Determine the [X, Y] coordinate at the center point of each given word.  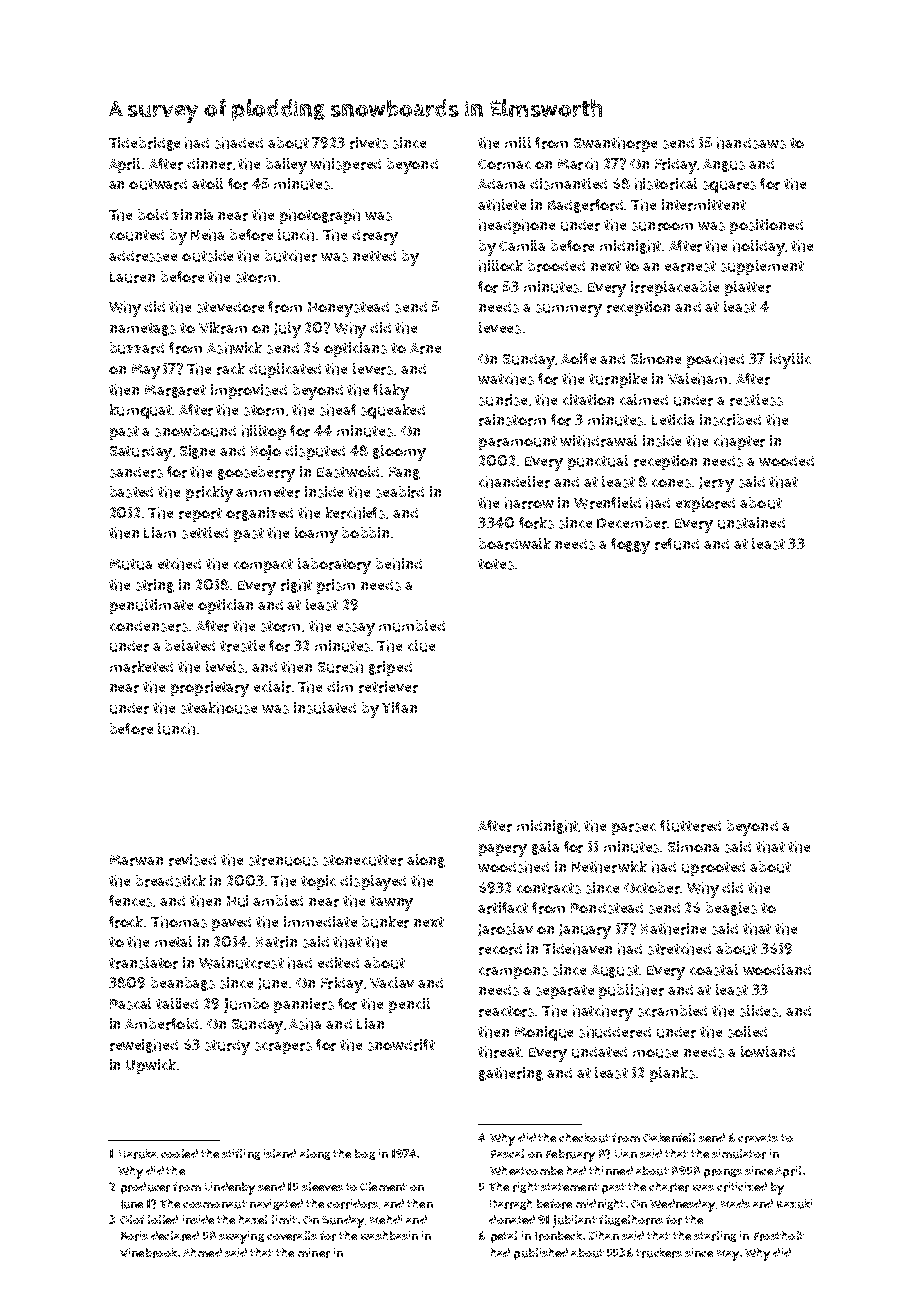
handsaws [751, 143]
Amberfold [161, 1024]
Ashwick [234, 348]
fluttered [690, 826]
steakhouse [219, 708]
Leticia [673, 419]
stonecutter [363, 860]
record [500, 949]
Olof [132, 1219]
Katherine [673, 929]
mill [518, 142]
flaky [391, 392]
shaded [239, 143]
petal [504, 1237]
